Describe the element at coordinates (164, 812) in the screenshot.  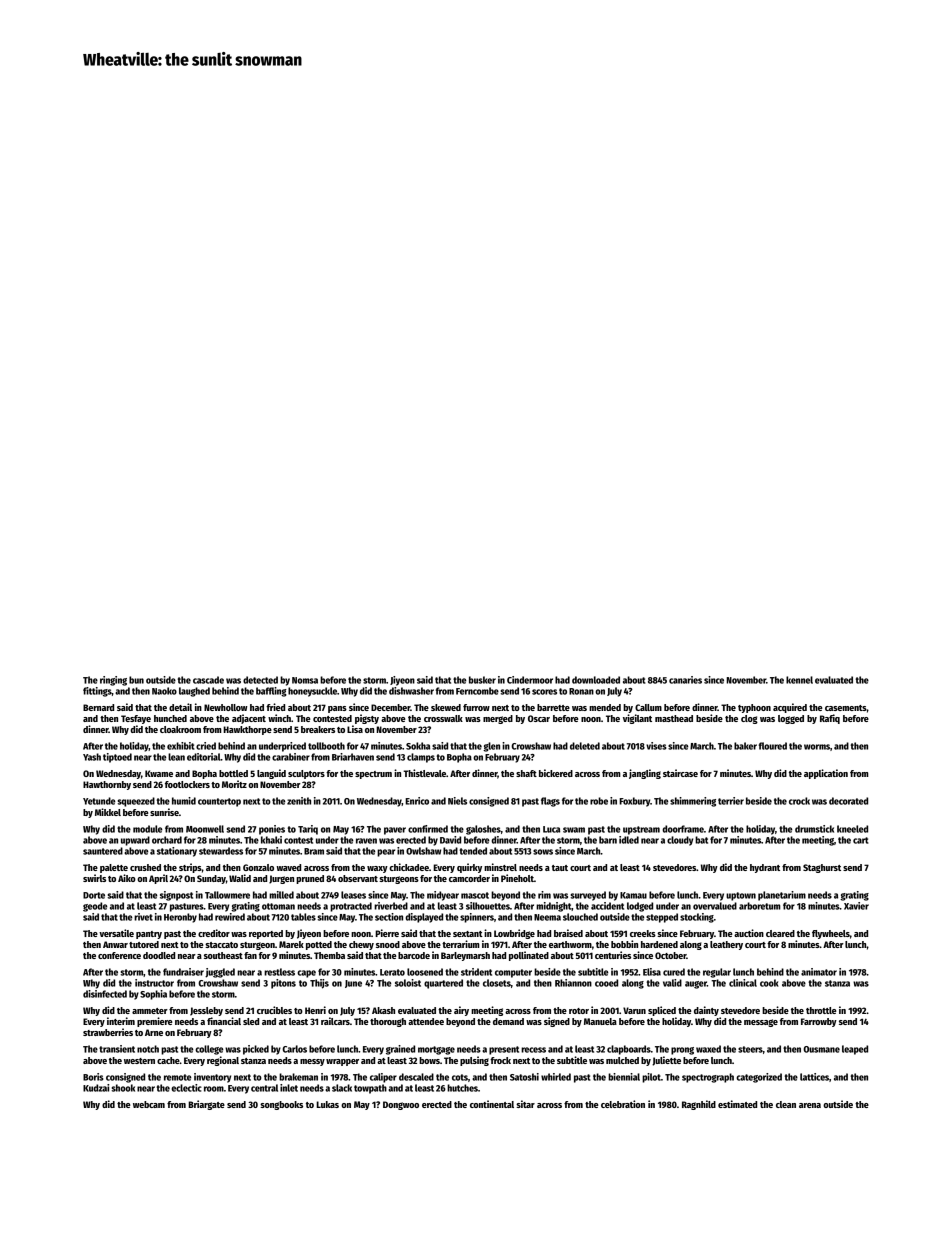
I see `sunrise` at that location.
